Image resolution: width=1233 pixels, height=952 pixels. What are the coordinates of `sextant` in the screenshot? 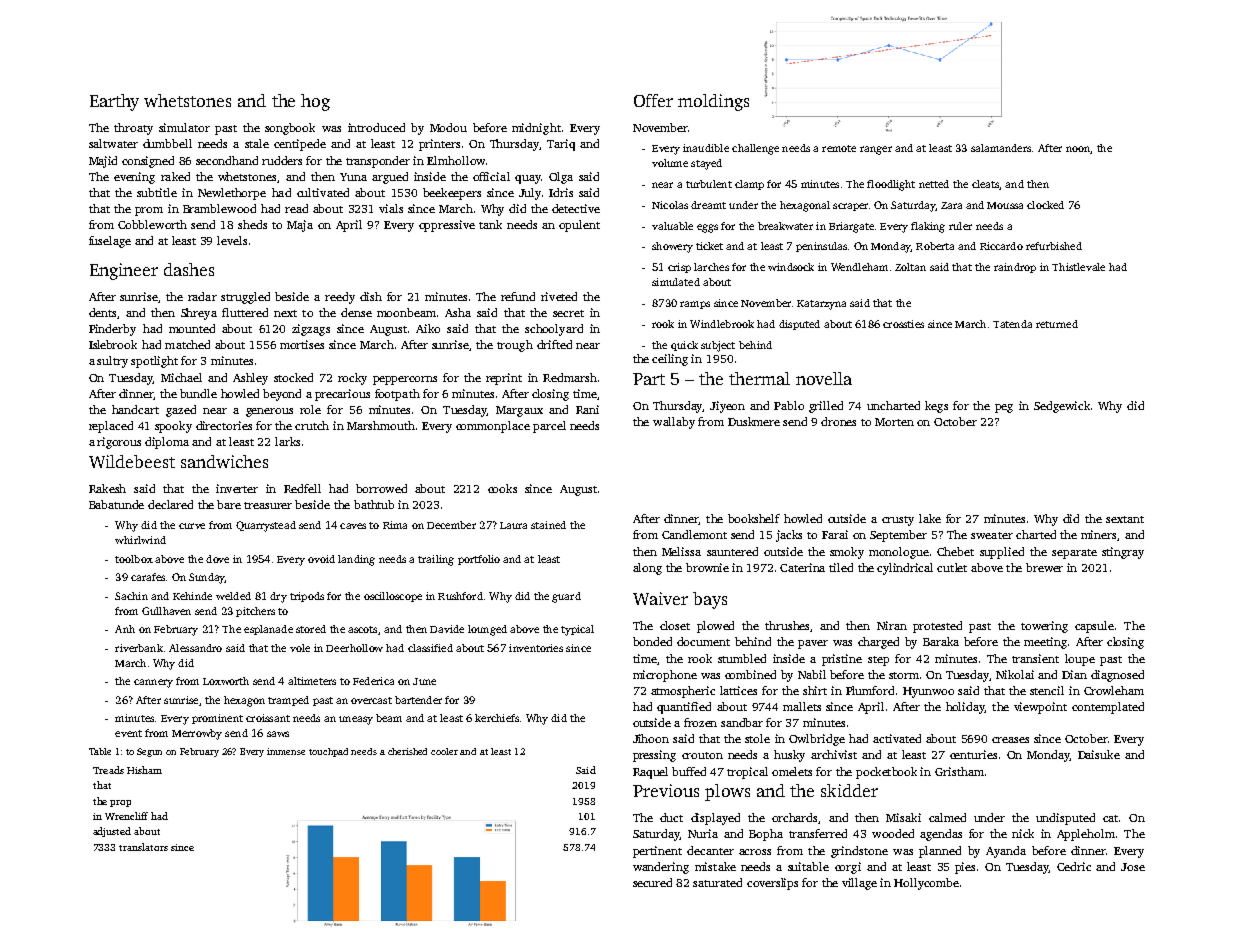 It's located at (1125, 519).
